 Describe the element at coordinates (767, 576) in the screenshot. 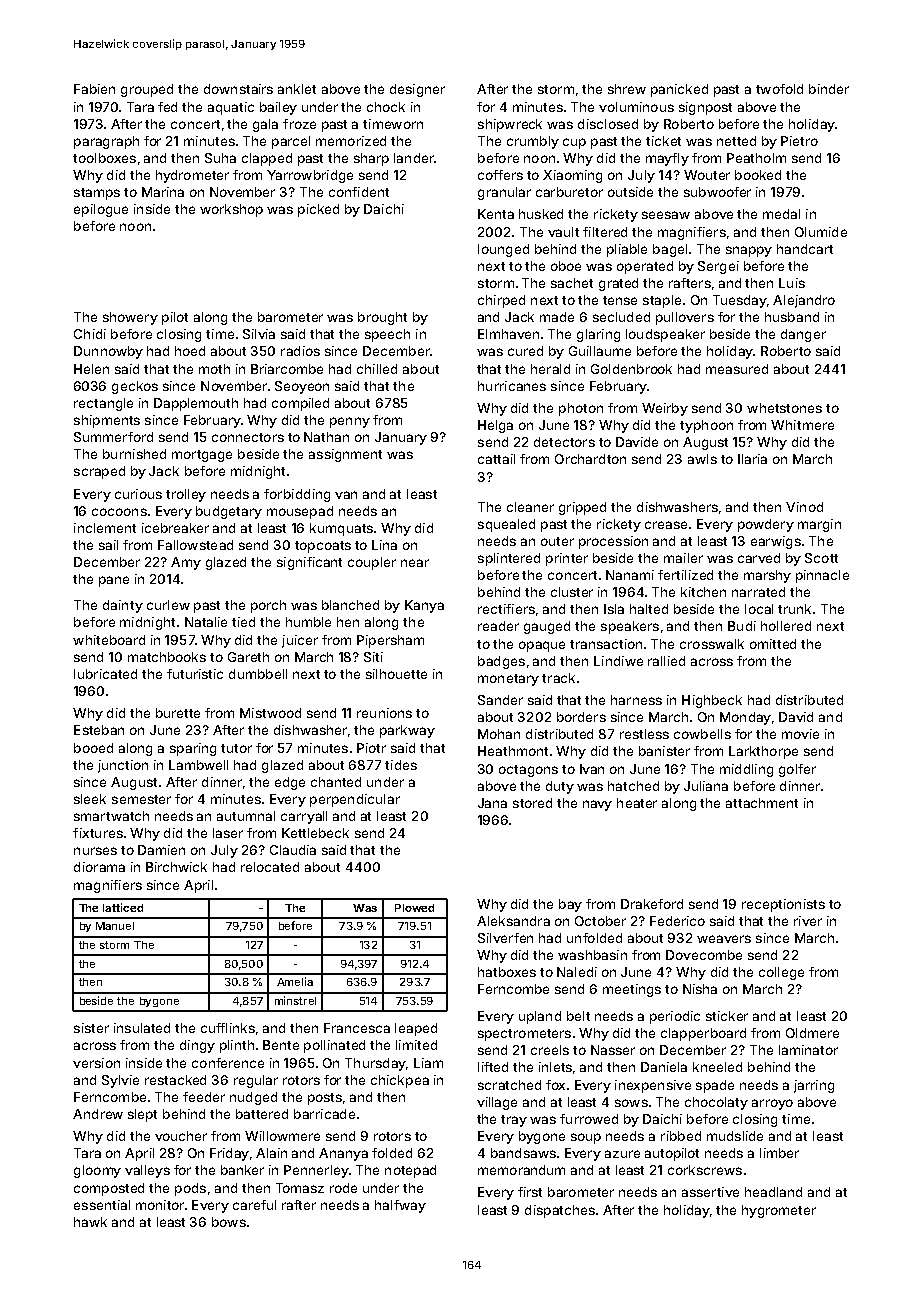

I see `marshy` at that location.
